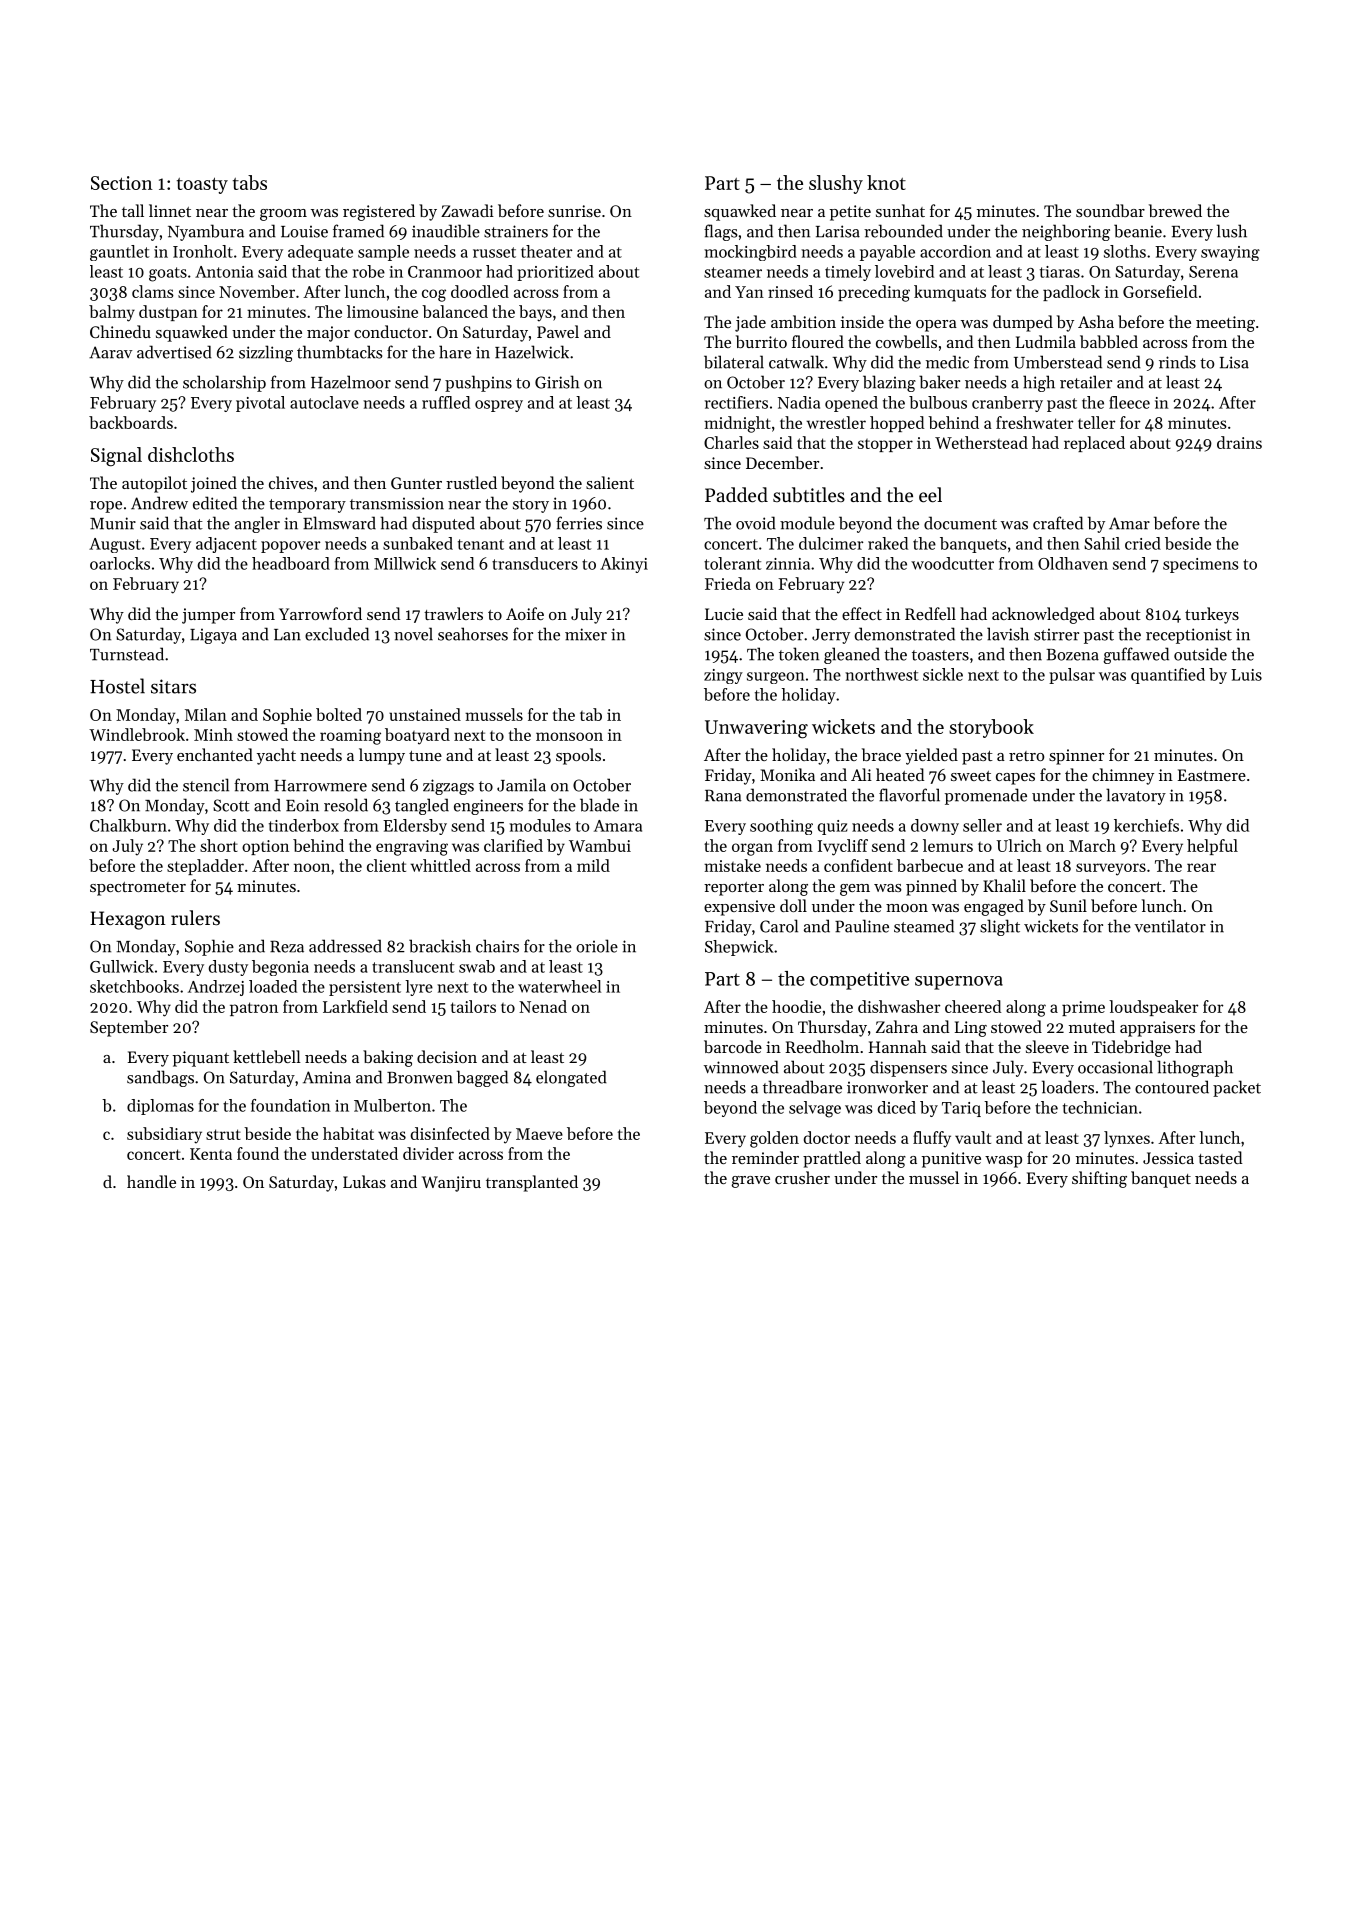 The image size is (1356, 1918). What do you see at coordinates (122, 183) in the screenshot?
I see `Section` at bounding box center [122, 183].
